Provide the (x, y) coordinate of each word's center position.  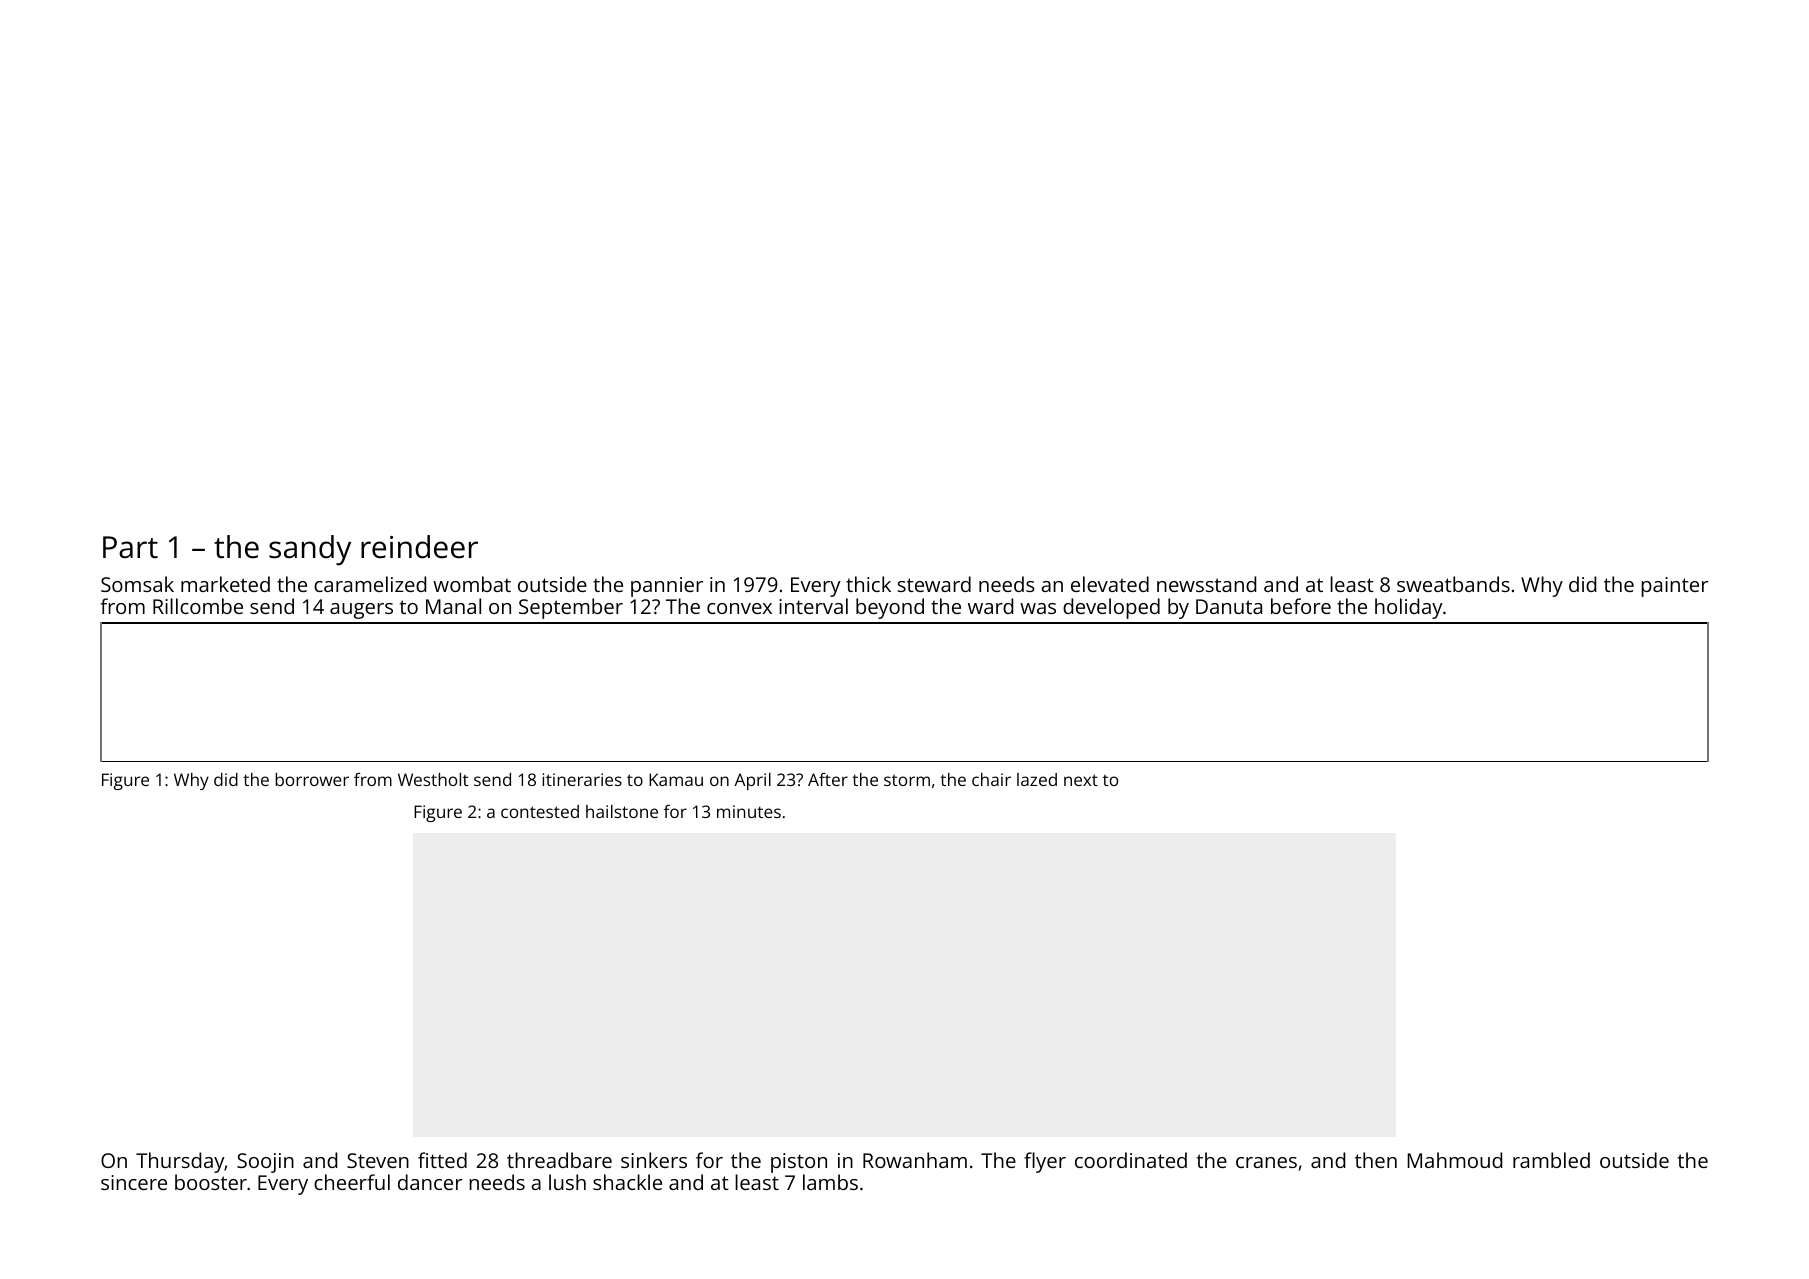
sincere (134, 1182)
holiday (1409, 608)
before (1301, 606)
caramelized (370, 584)
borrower (312, 779)
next (1081, 780)
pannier (667, 587)
